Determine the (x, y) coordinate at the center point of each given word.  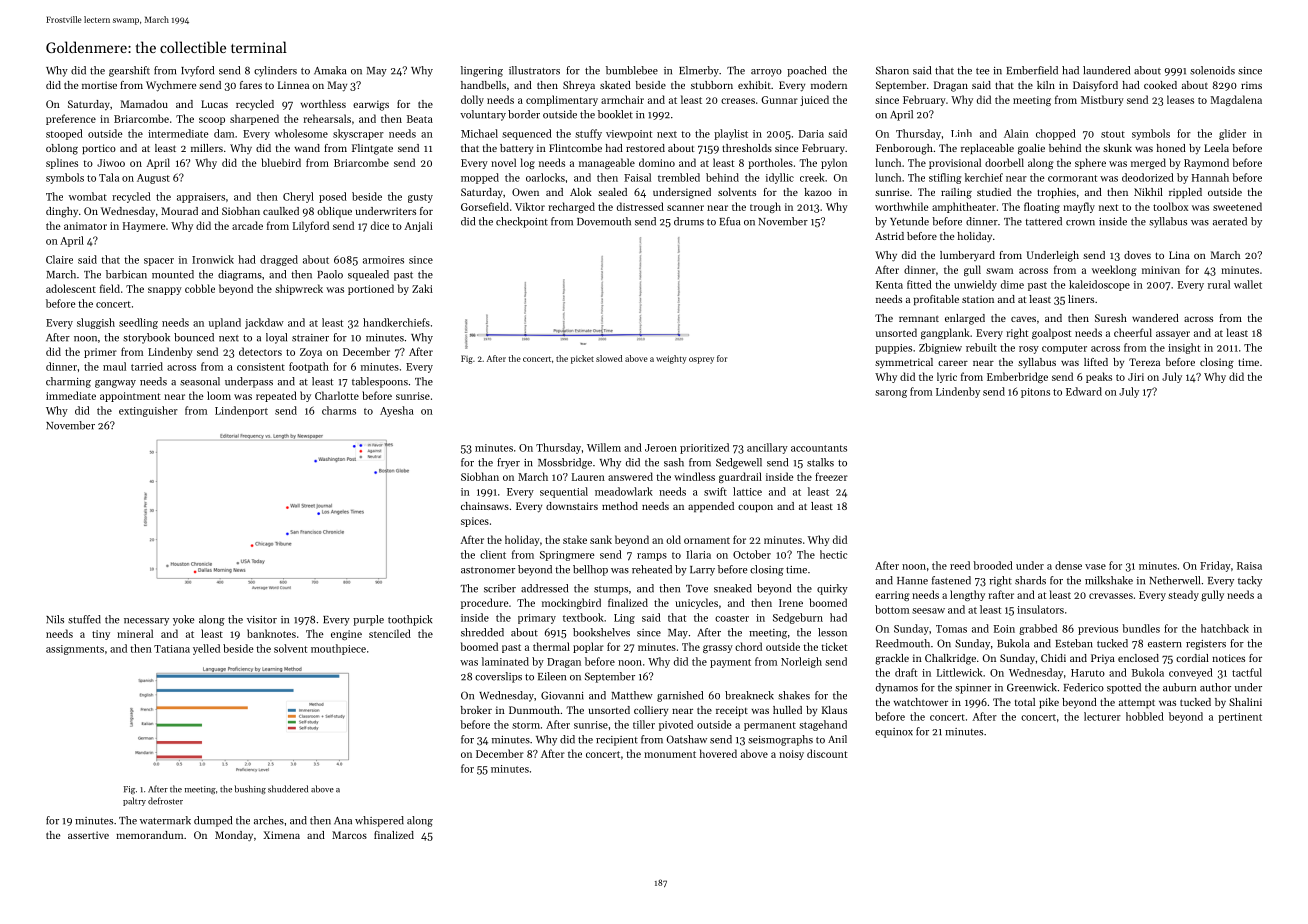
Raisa (1249, 566)
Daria (811, 134)
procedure (485, 603)
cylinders (275, 71)
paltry (134, 801)
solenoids (1212, 70)
